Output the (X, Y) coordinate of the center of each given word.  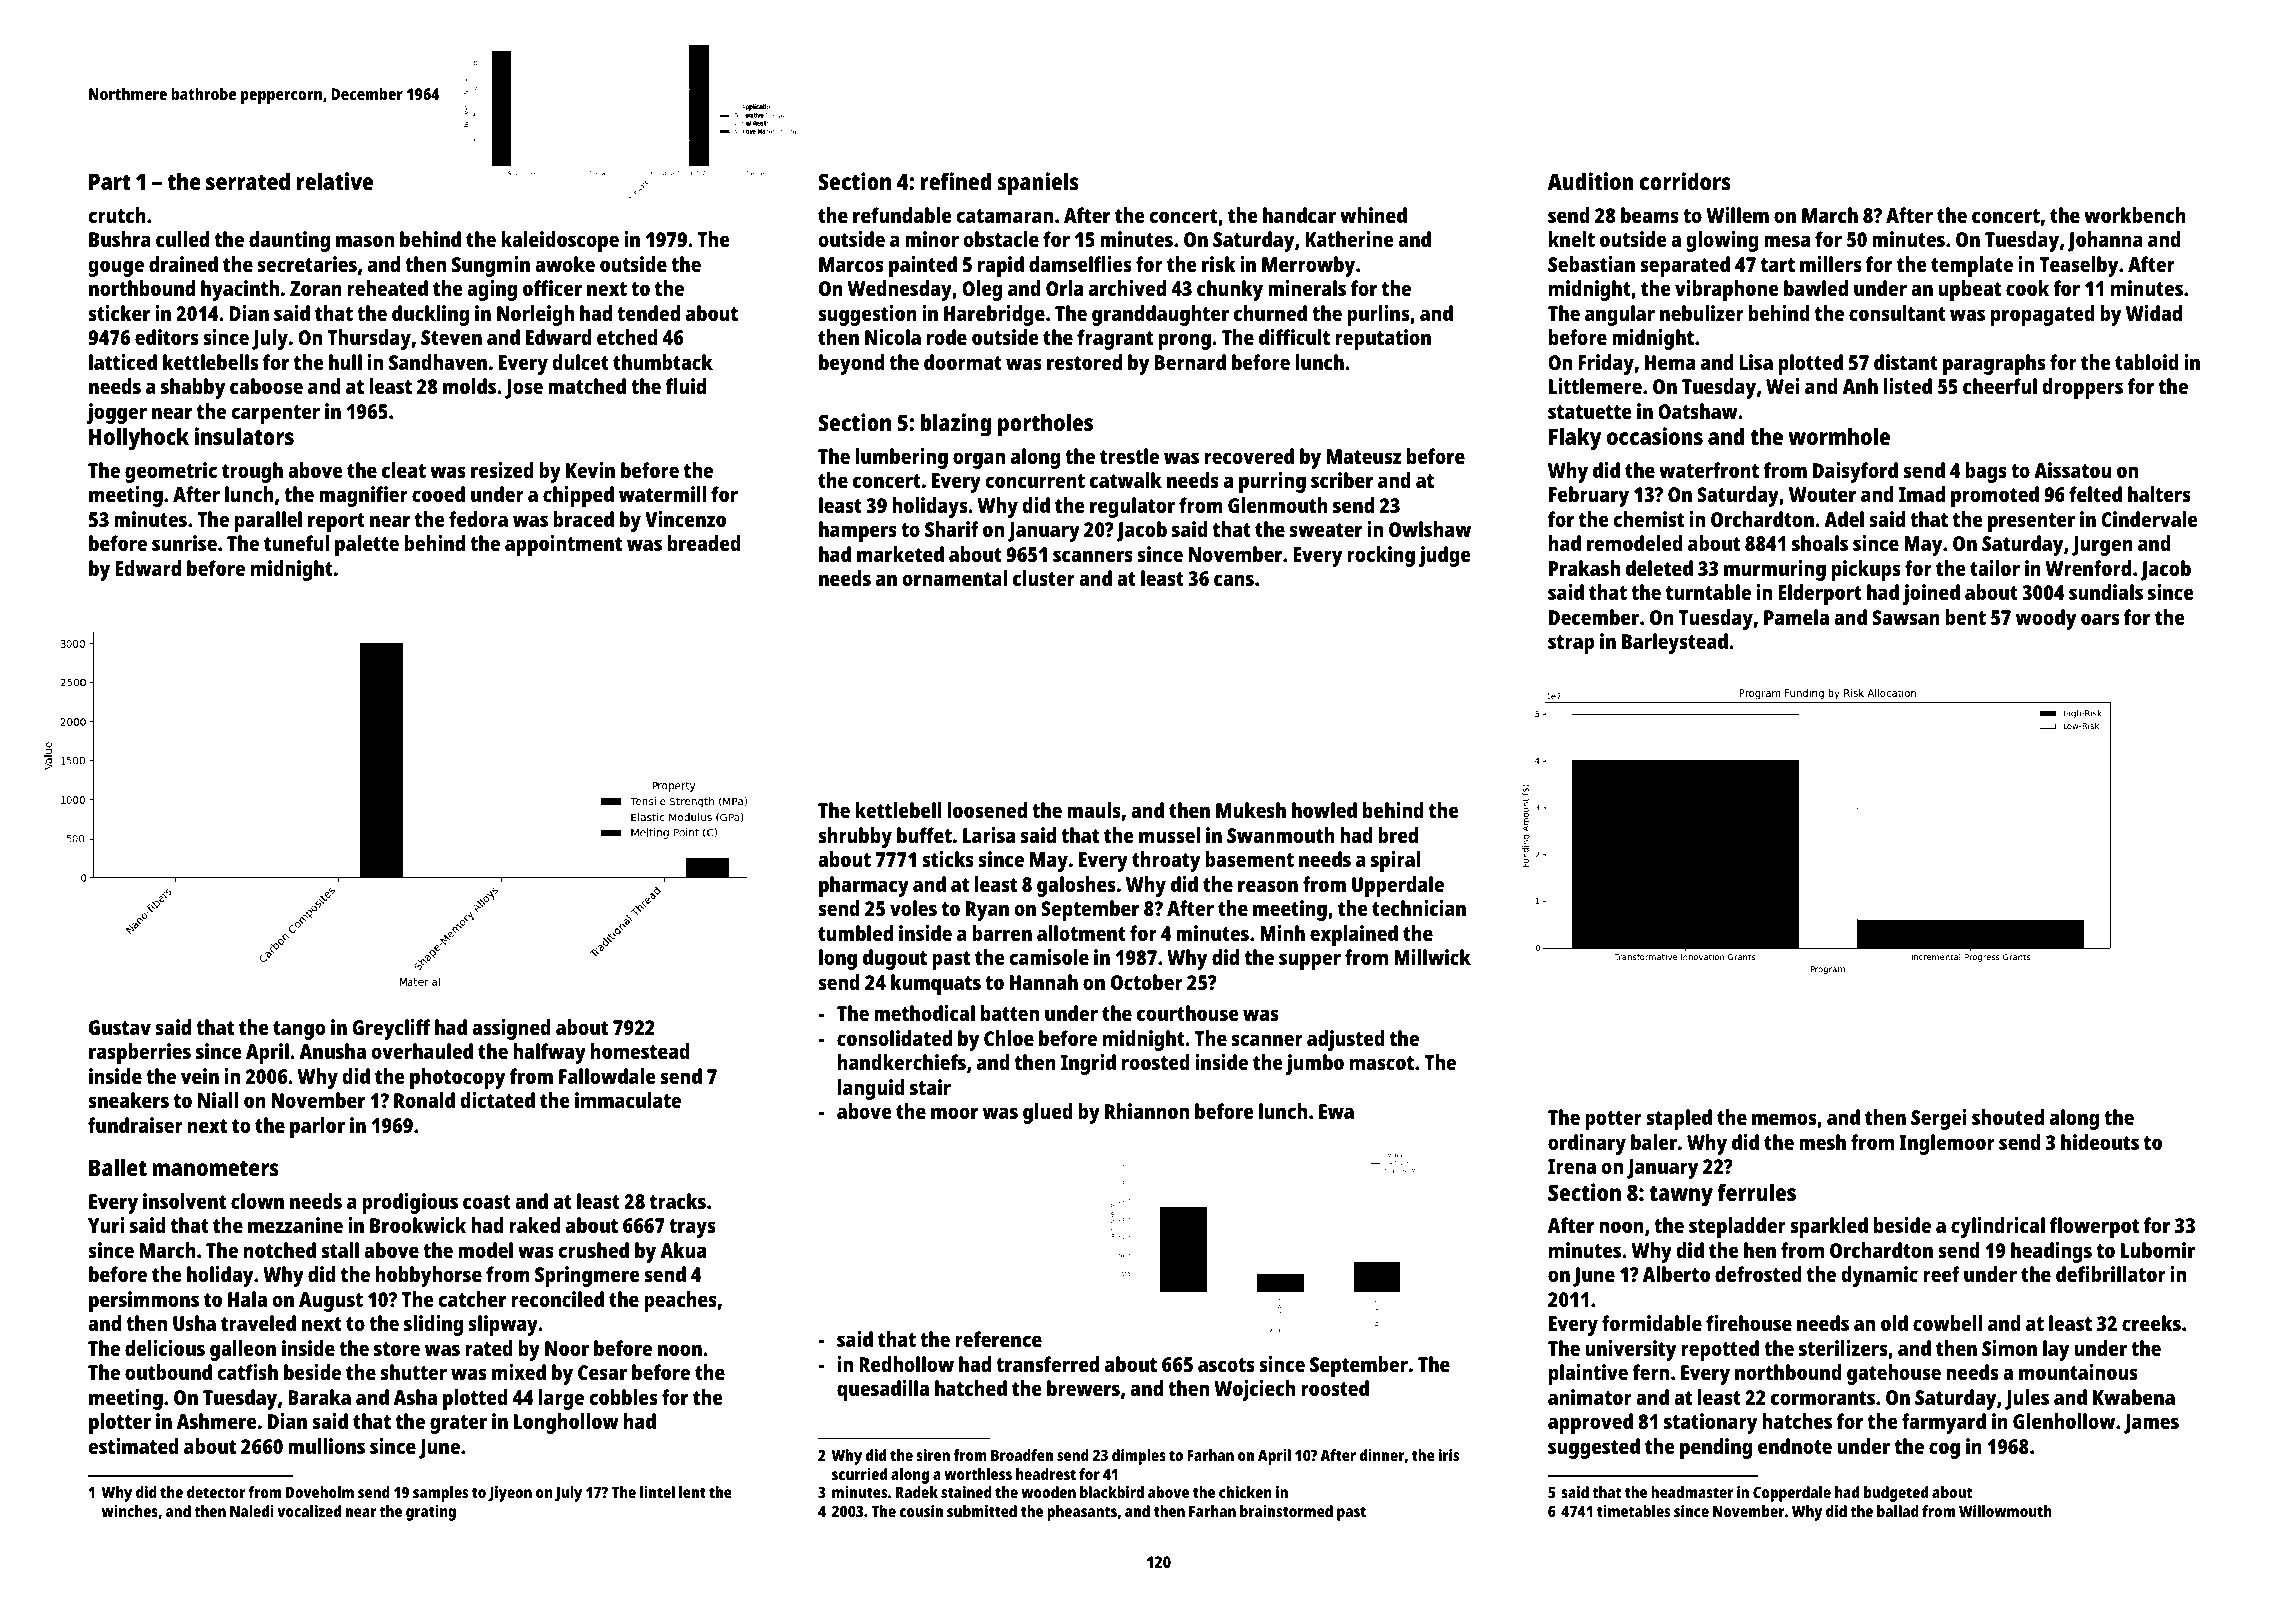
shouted (2008, 1117)
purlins (1378, 315)
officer (552, 288)
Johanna (2105, 241)
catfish (247, 1372)
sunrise (184, 543)
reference (998, 1339)
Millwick (1432, 957)
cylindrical (1998, 1227)
